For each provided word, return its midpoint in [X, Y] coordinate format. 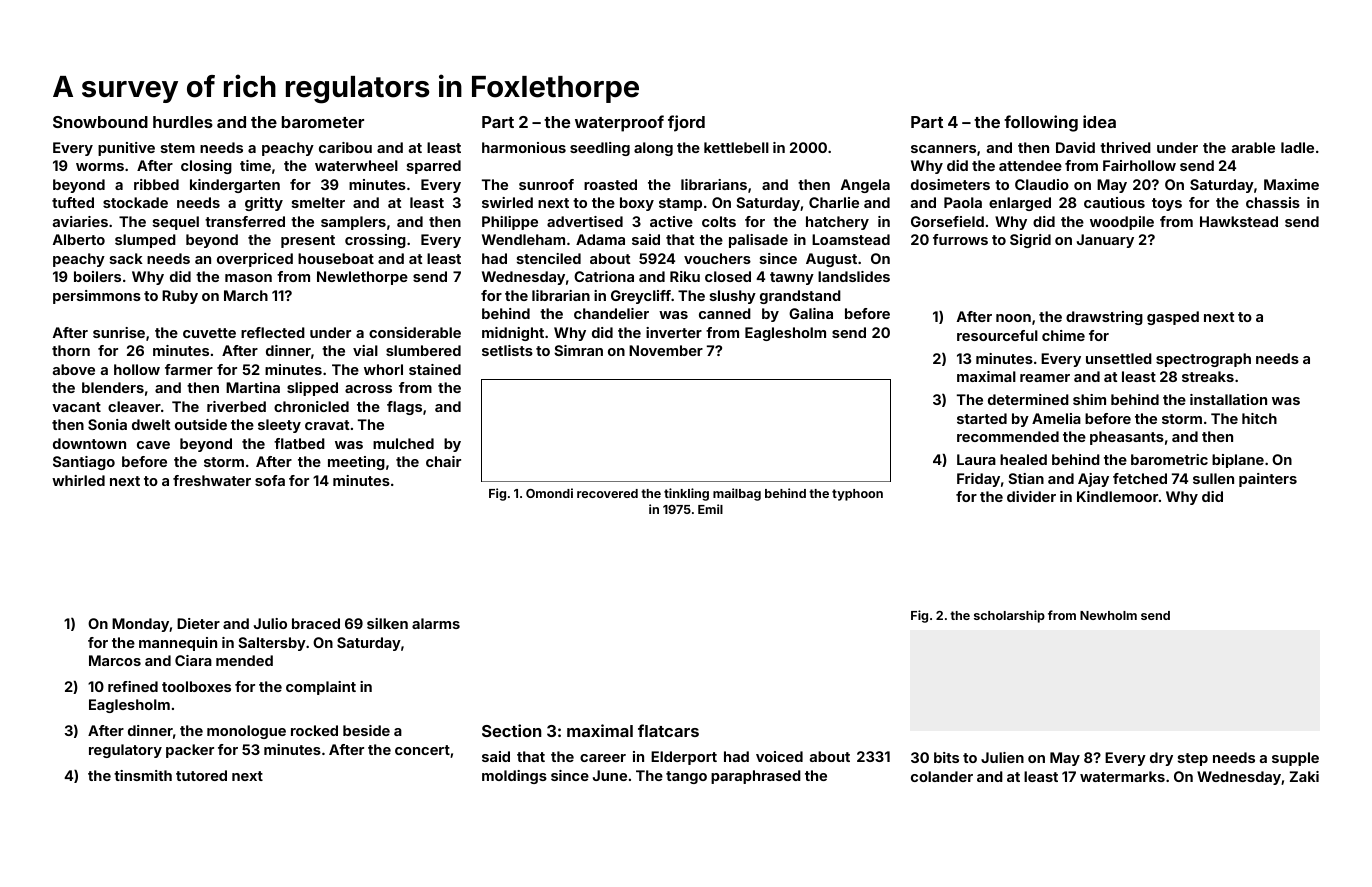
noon [1013, 318]
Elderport [684, 758]
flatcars [668, 730]
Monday [141, 625]
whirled [78, 480]
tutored [201, 775]
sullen [1213, 478]
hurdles [183, 122]
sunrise [119, 332]
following [1041, 123]
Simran [578, 350]
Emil [710, 509]
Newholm [1108, 615]
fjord [686, 123]
